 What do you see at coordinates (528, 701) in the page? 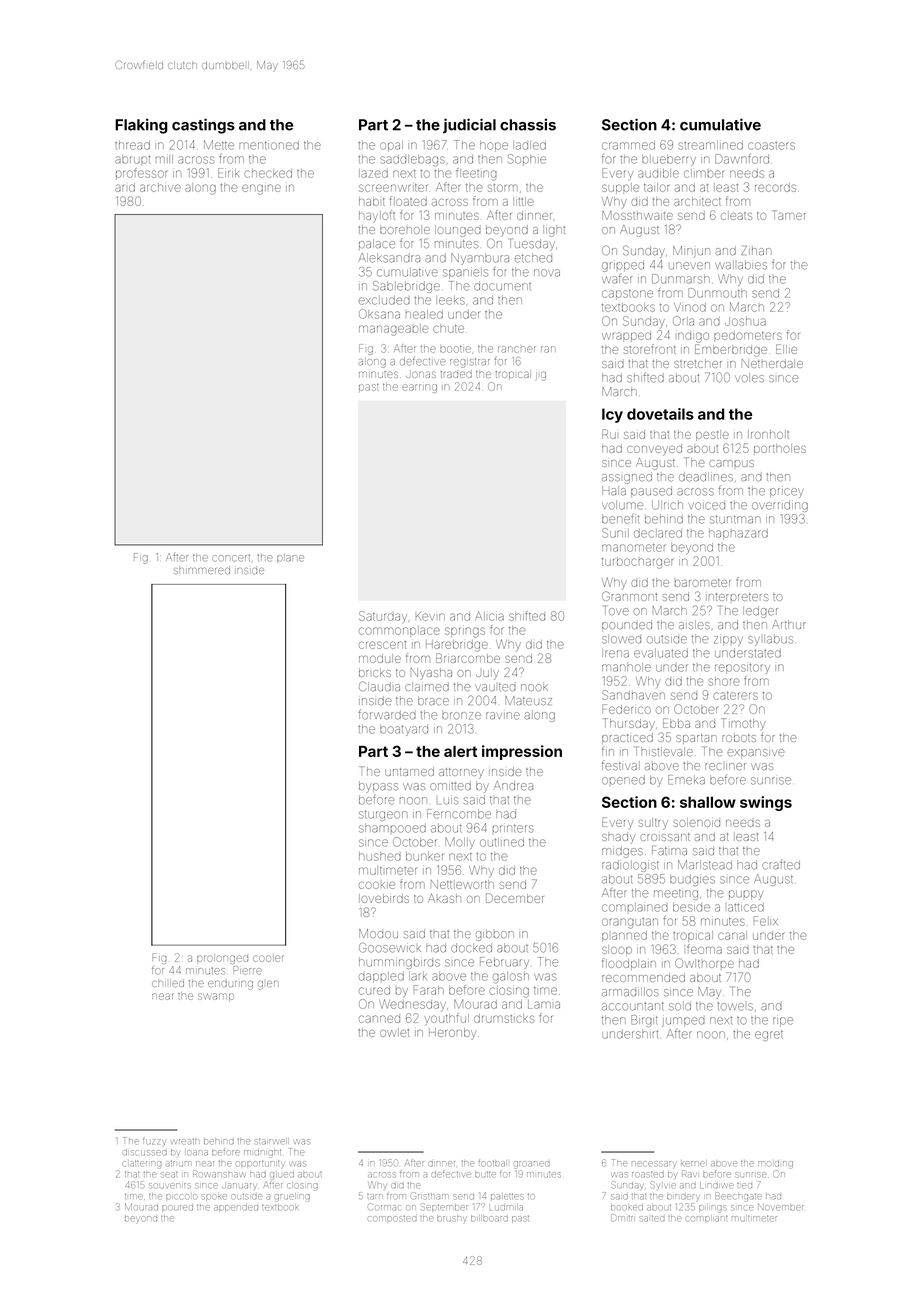
I see `Mateusz` at bounding box center [528, 701].
